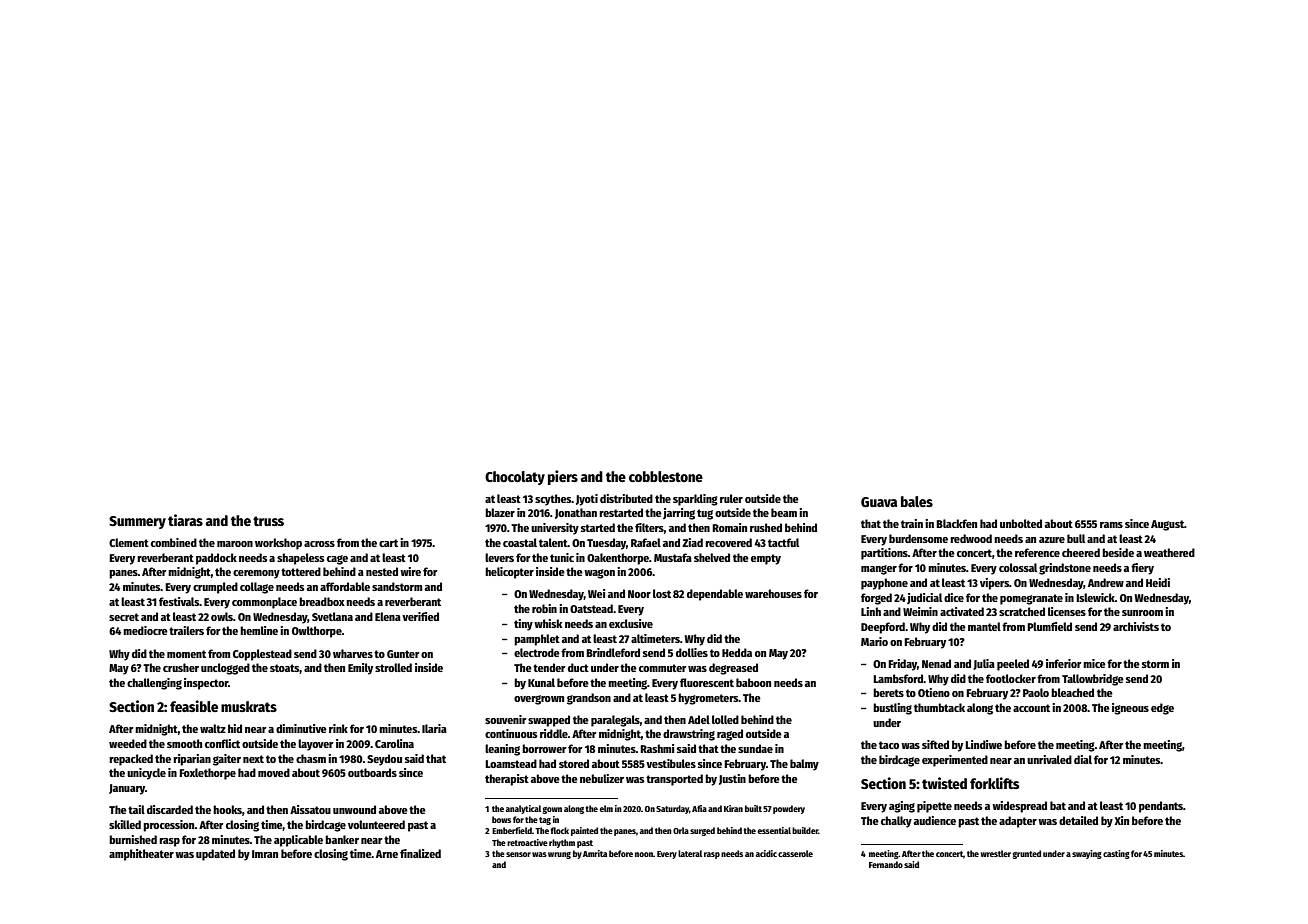 The height and width of the screenshot is (924, 1308). Describe the element at coordinates (154, 684) in the screenshot. I see `challenging` at that location.
